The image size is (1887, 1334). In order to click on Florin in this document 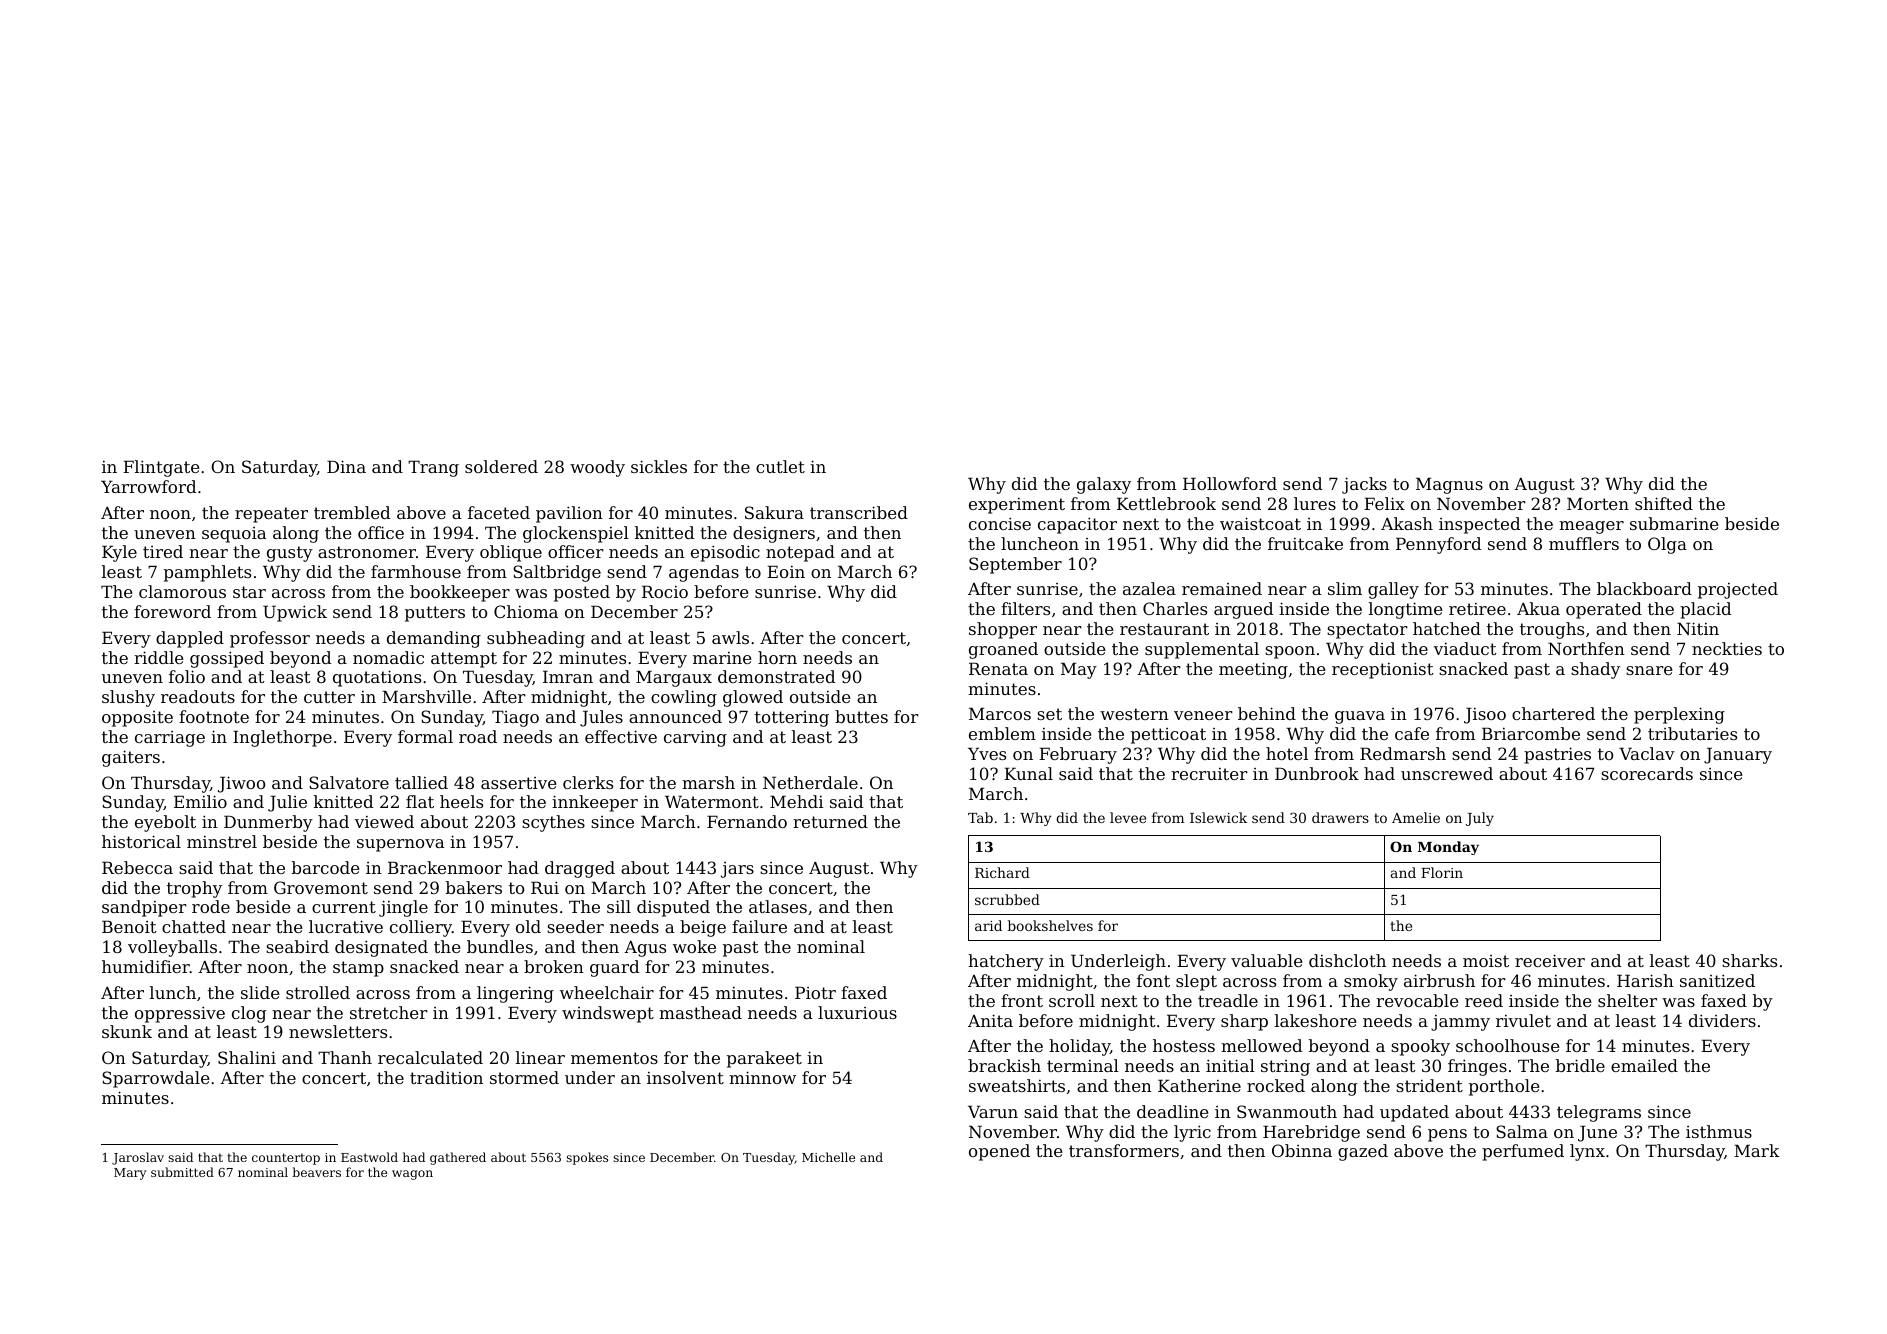, I will do `click(1442, 872)`.
